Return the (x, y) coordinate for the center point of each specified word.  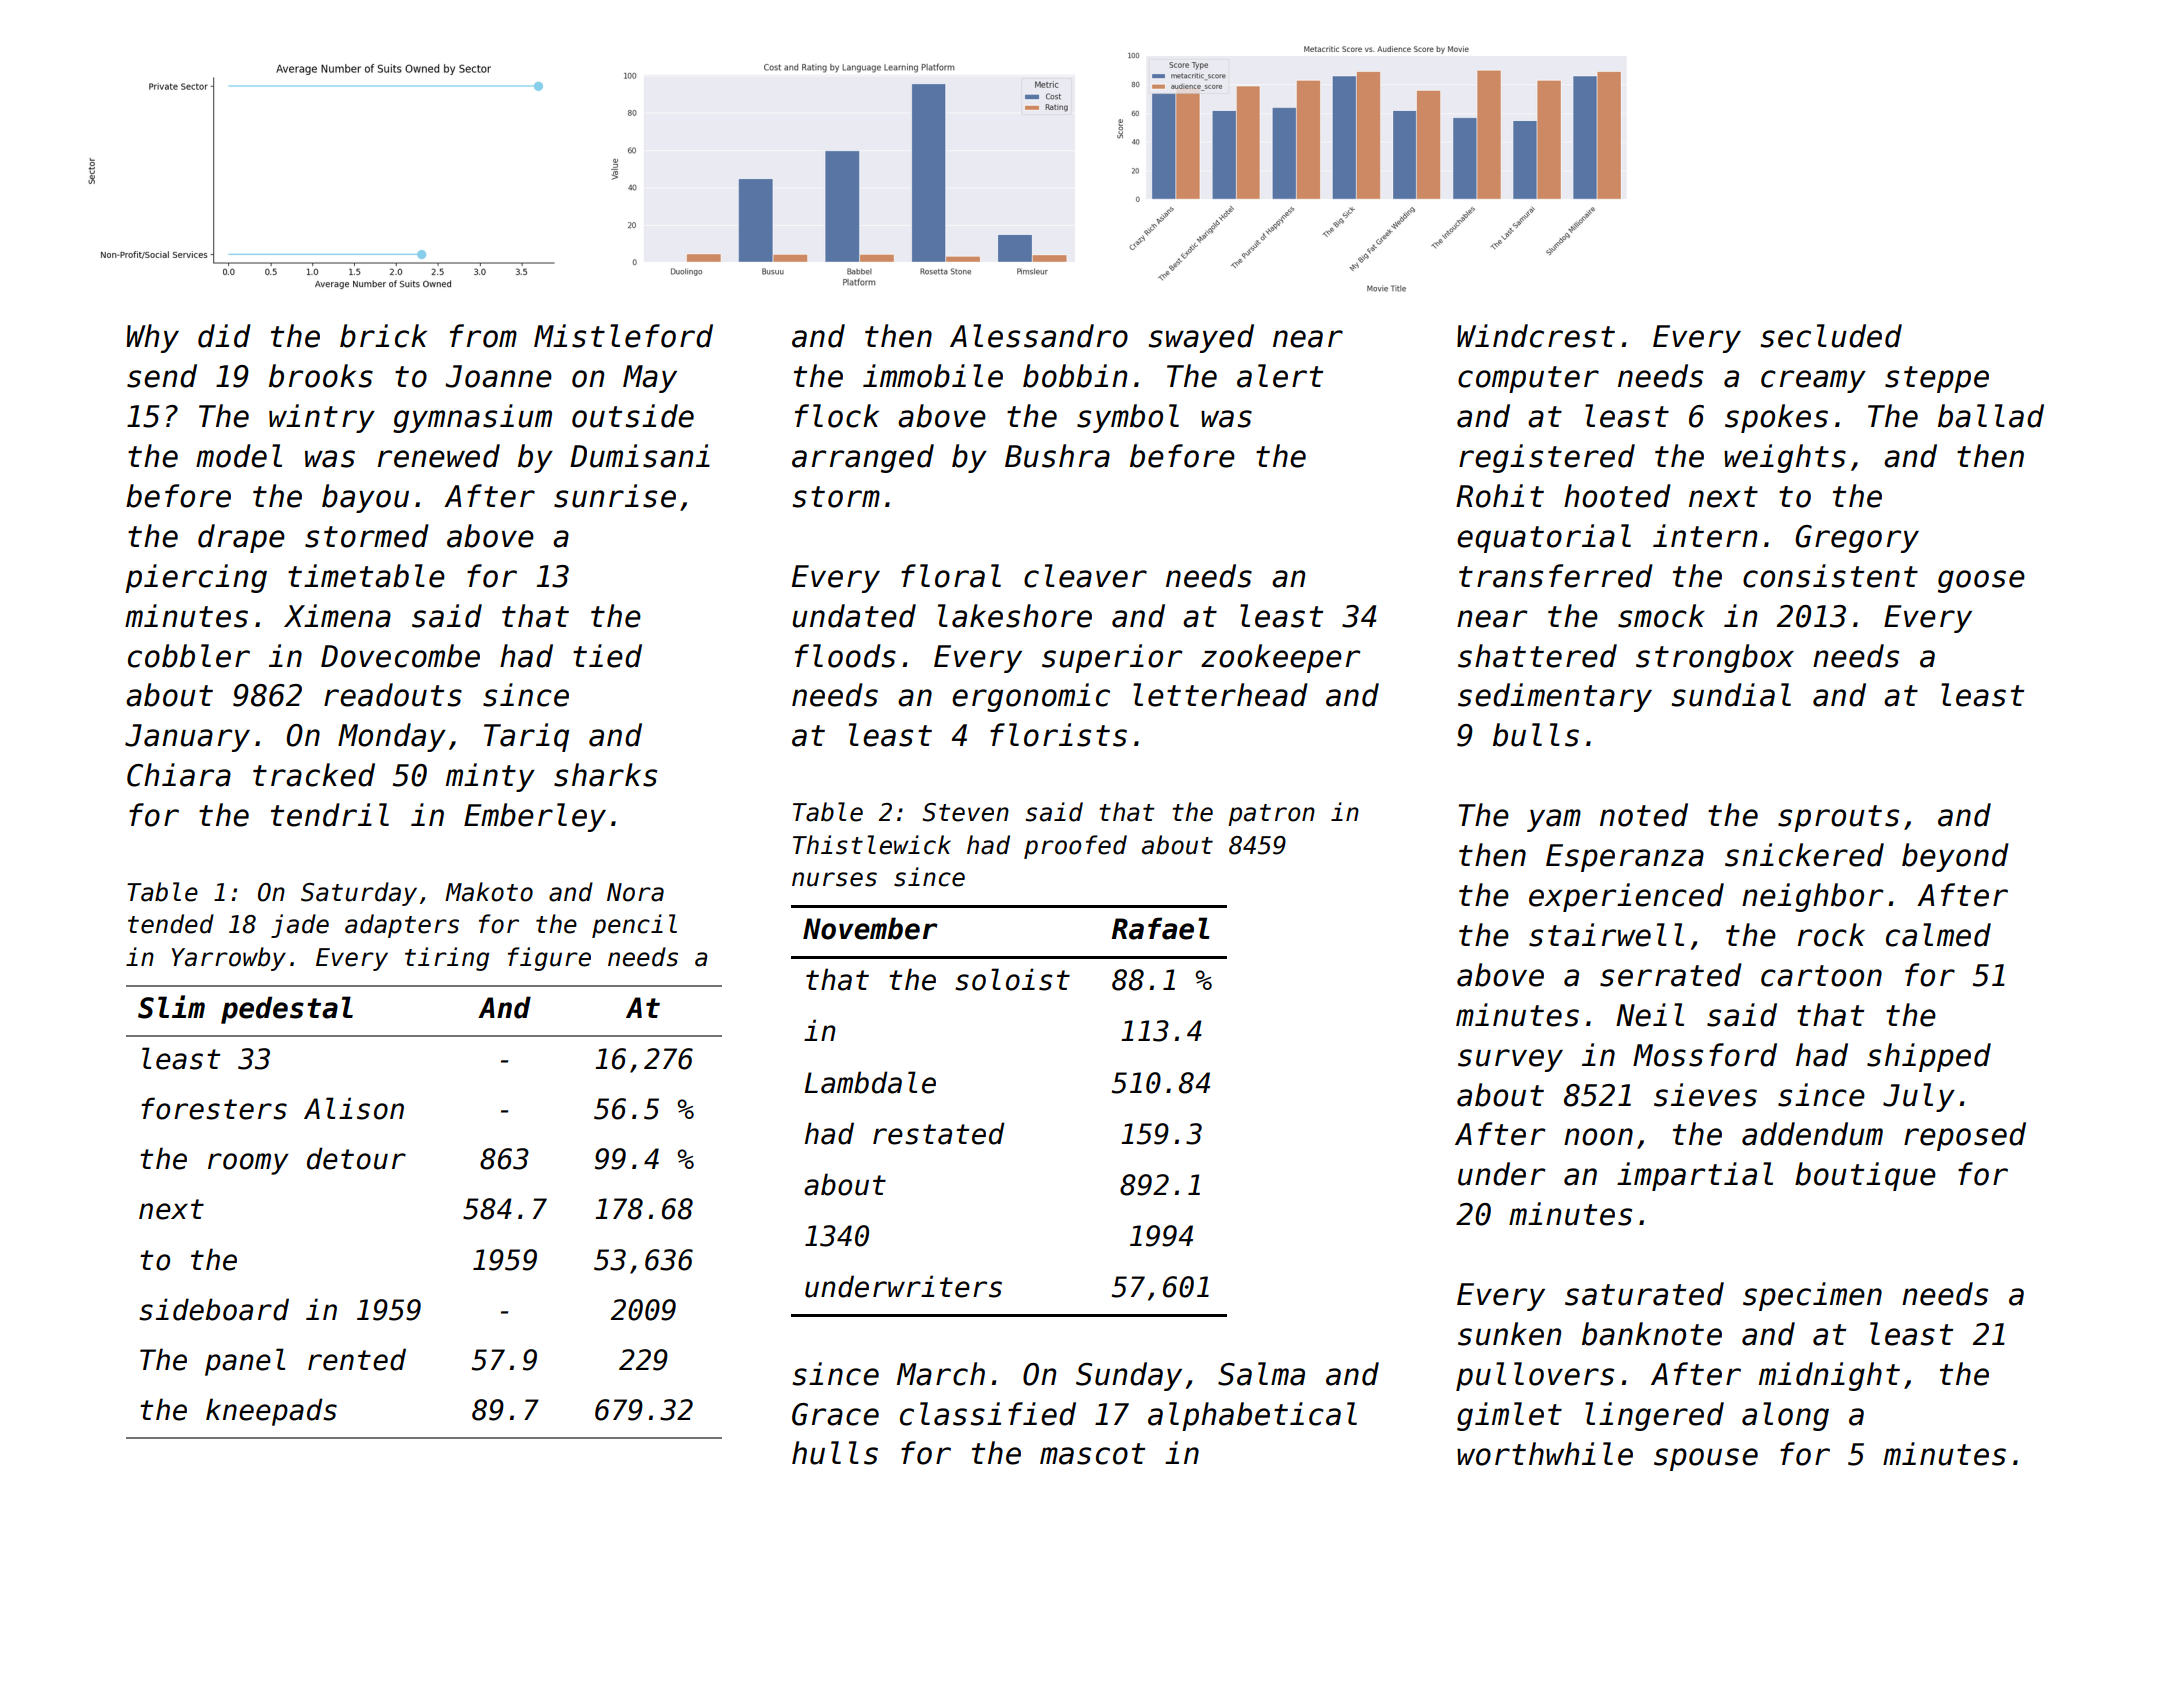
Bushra (1057, 456)
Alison (354, 1108)
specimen (1812, 1296)
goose (1981, 581)
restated (939, 1133)
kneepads (271, 1412)
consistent (1830, 576)
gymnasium (472, 418)
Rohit (1500, 496)
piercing (196, 578)
